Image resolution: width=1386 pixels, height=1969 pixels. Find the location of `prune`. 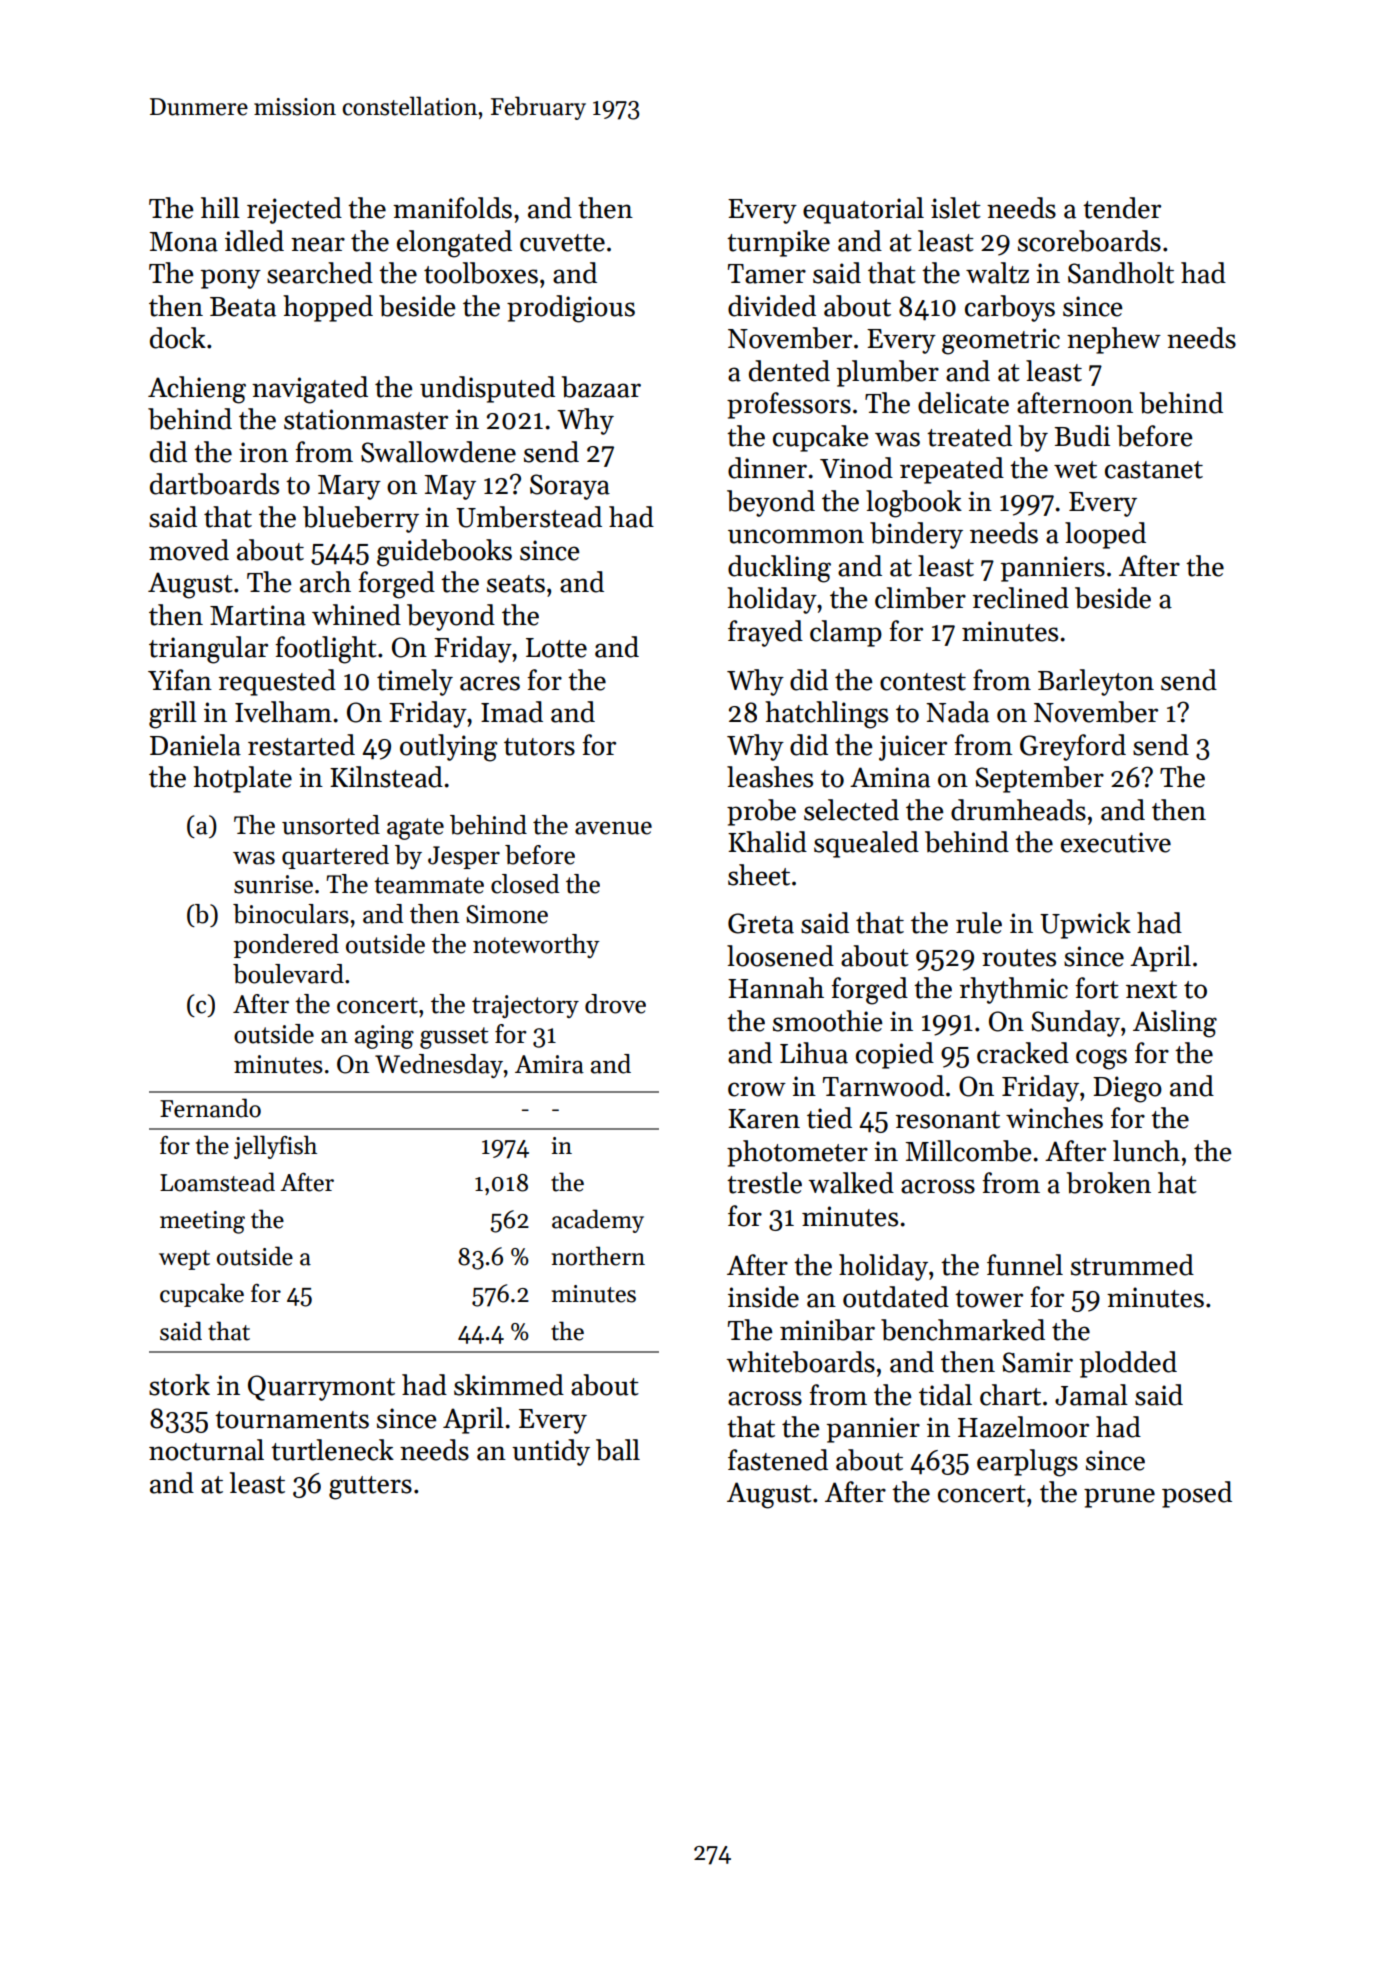

prune is located at coordinates (1119, 1498).
